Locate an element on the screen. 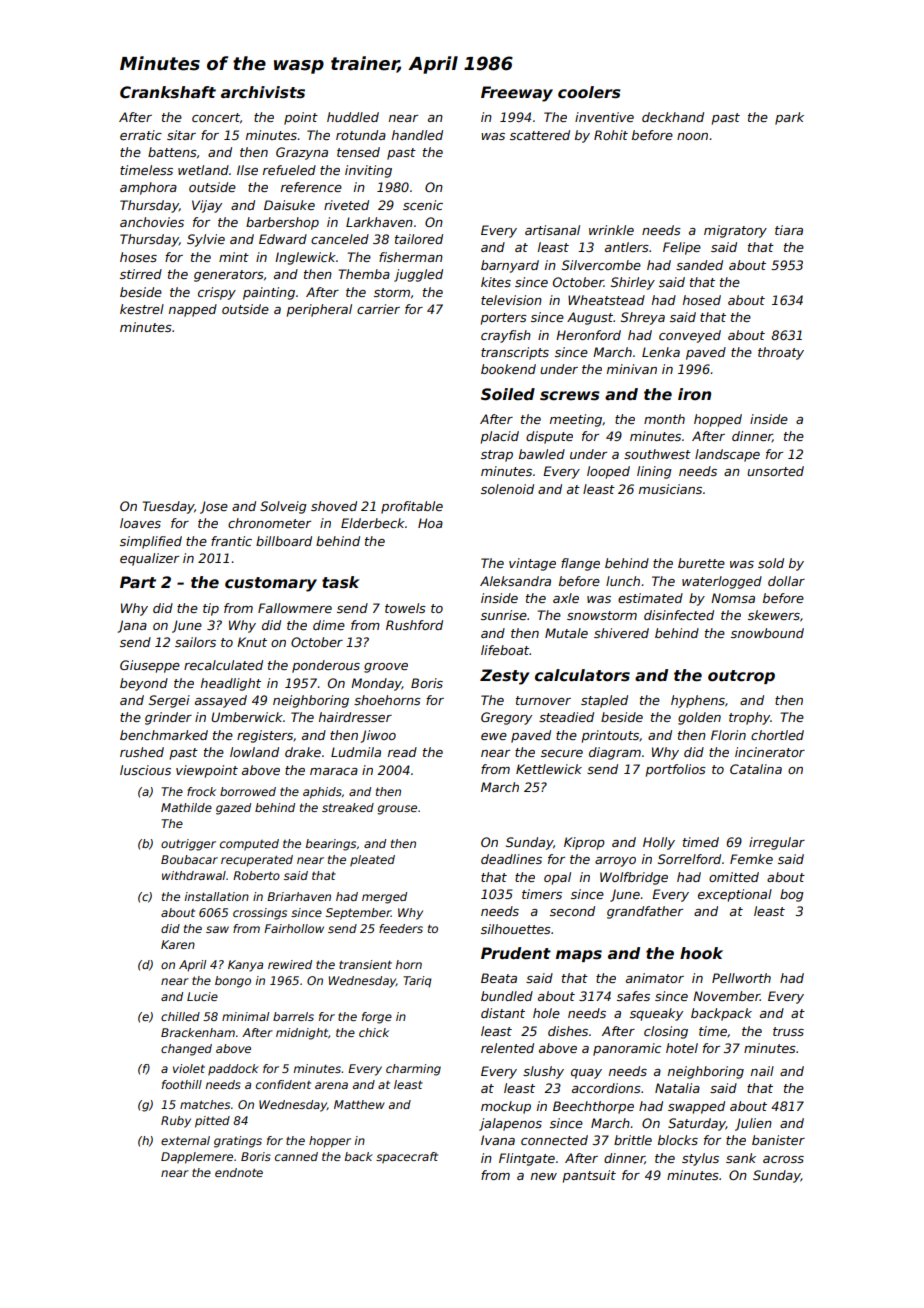 This screenshot has height=1308, width=924. migratory is located at coordinates (735, 231).
